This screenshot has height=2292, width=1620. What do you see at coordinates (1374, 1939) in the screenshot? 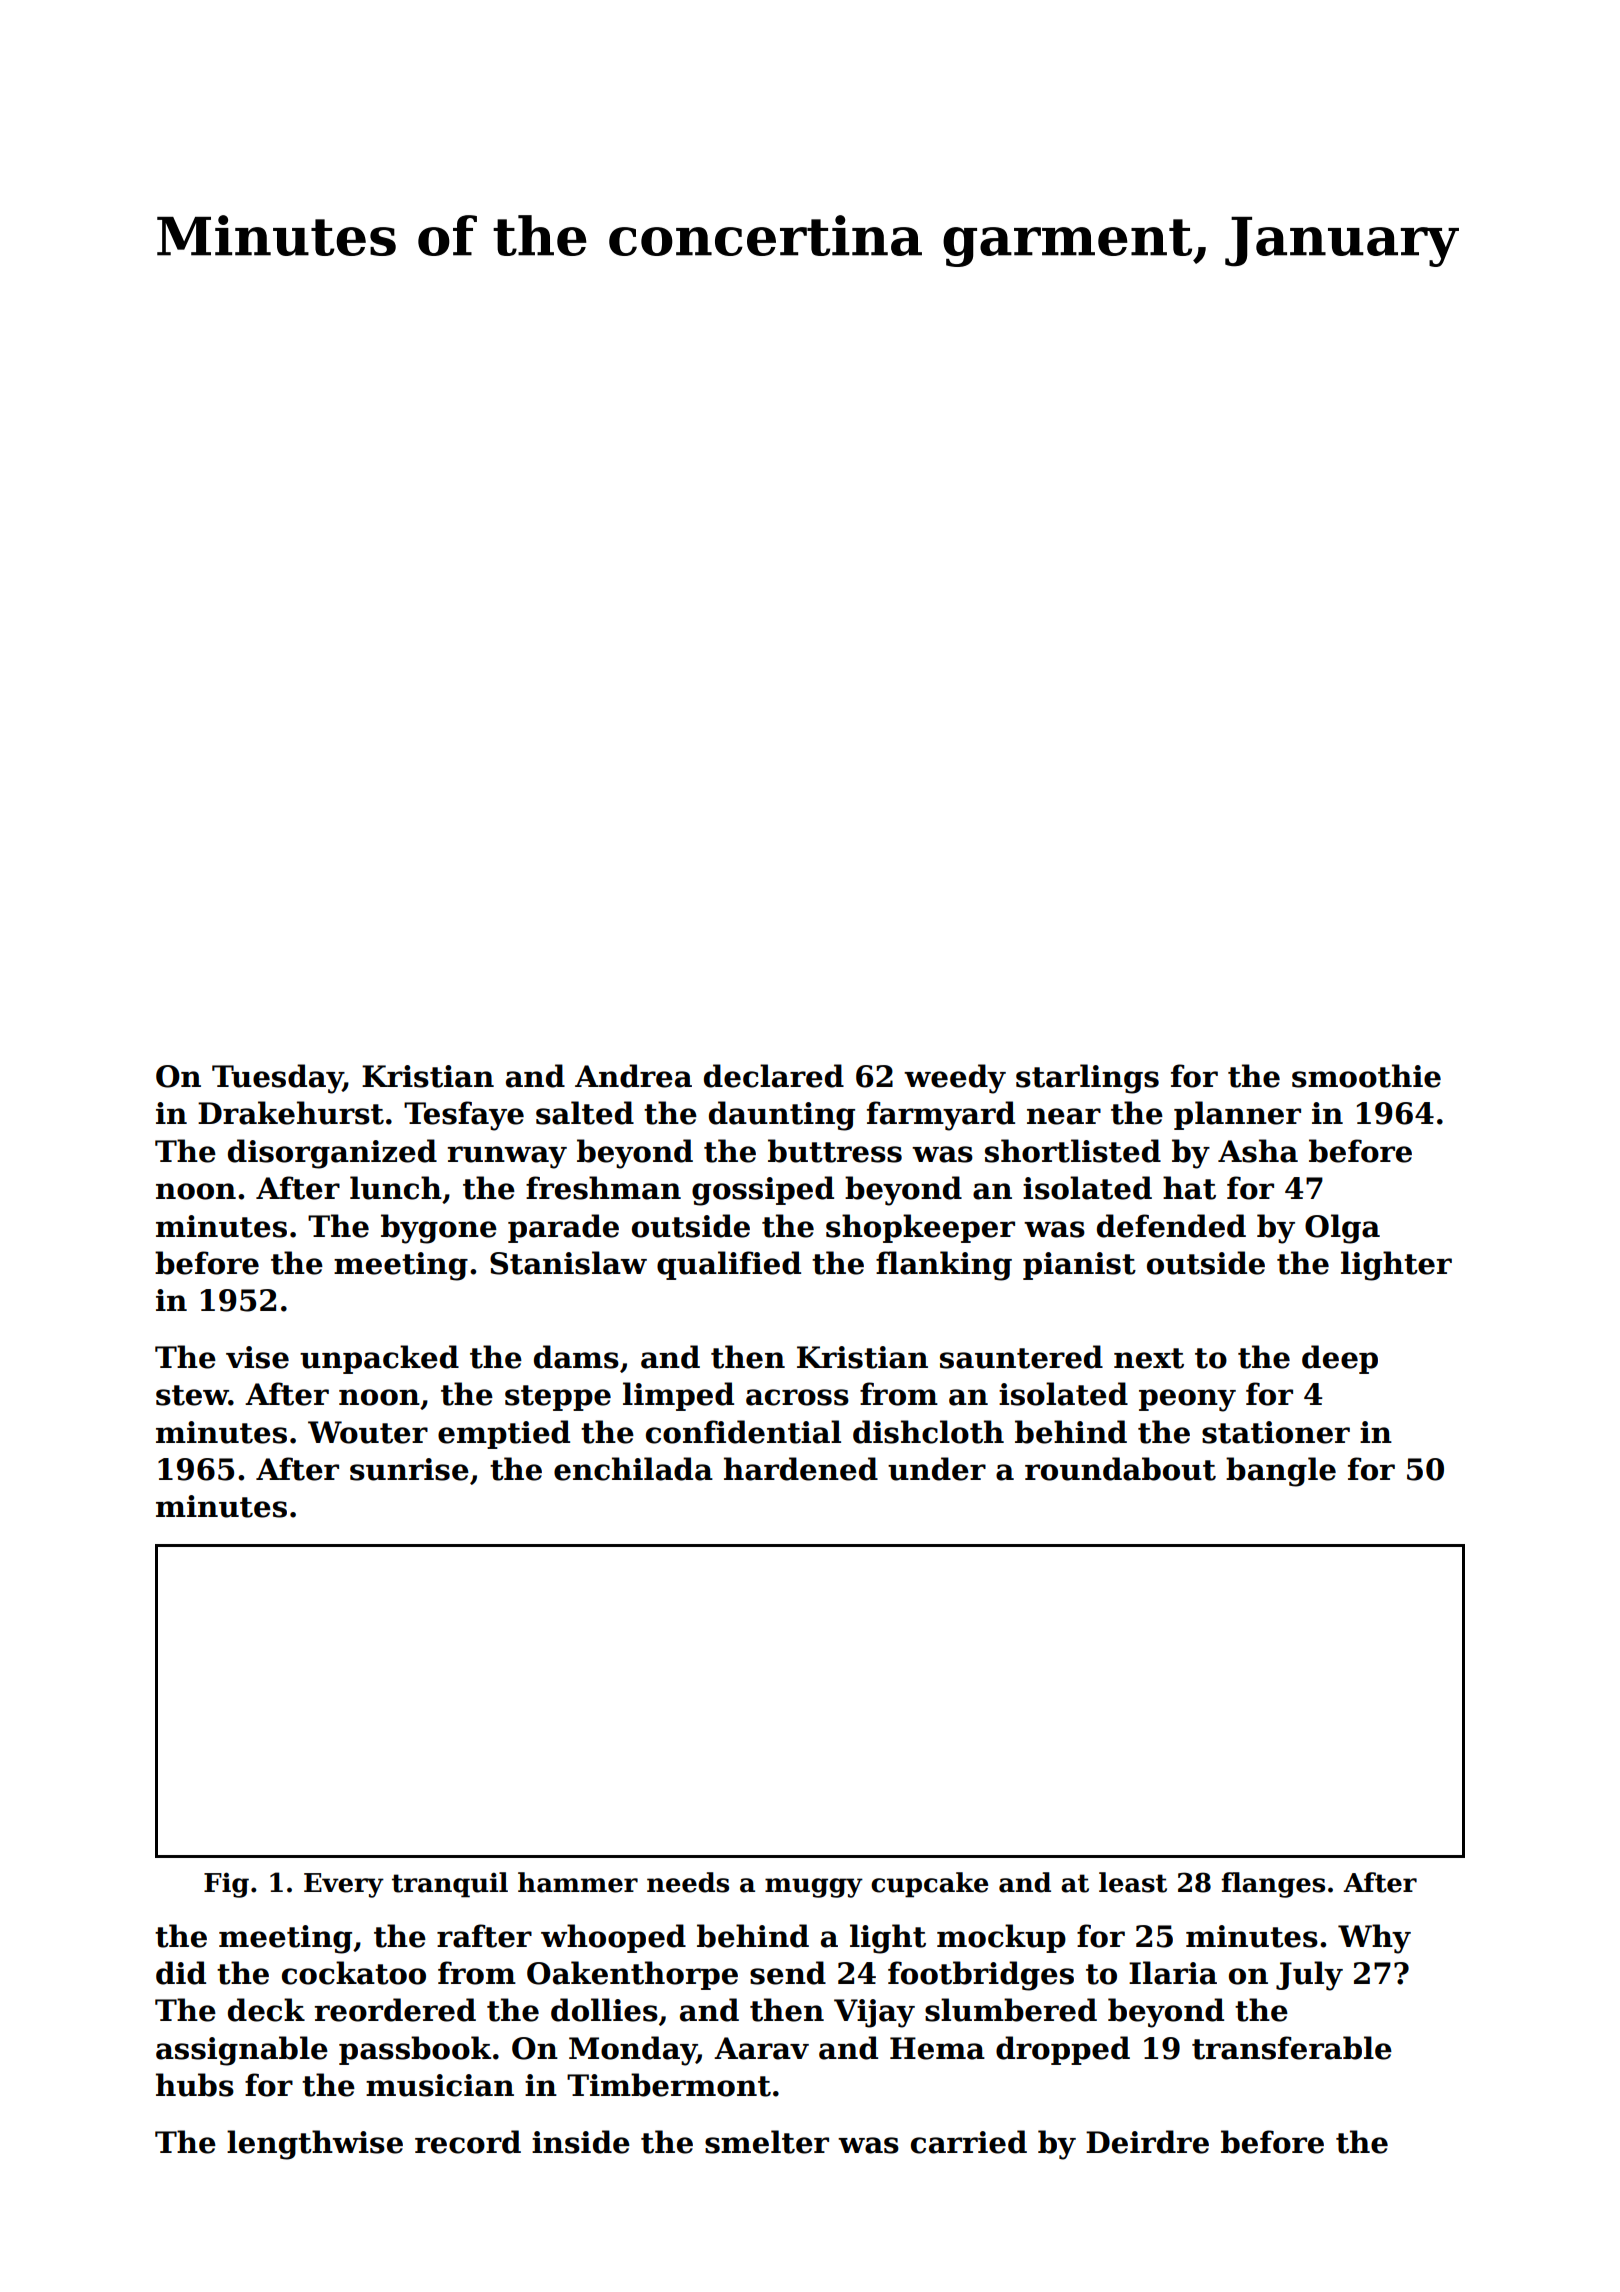
I see `Why` at bounding box center [1374, 1939].
